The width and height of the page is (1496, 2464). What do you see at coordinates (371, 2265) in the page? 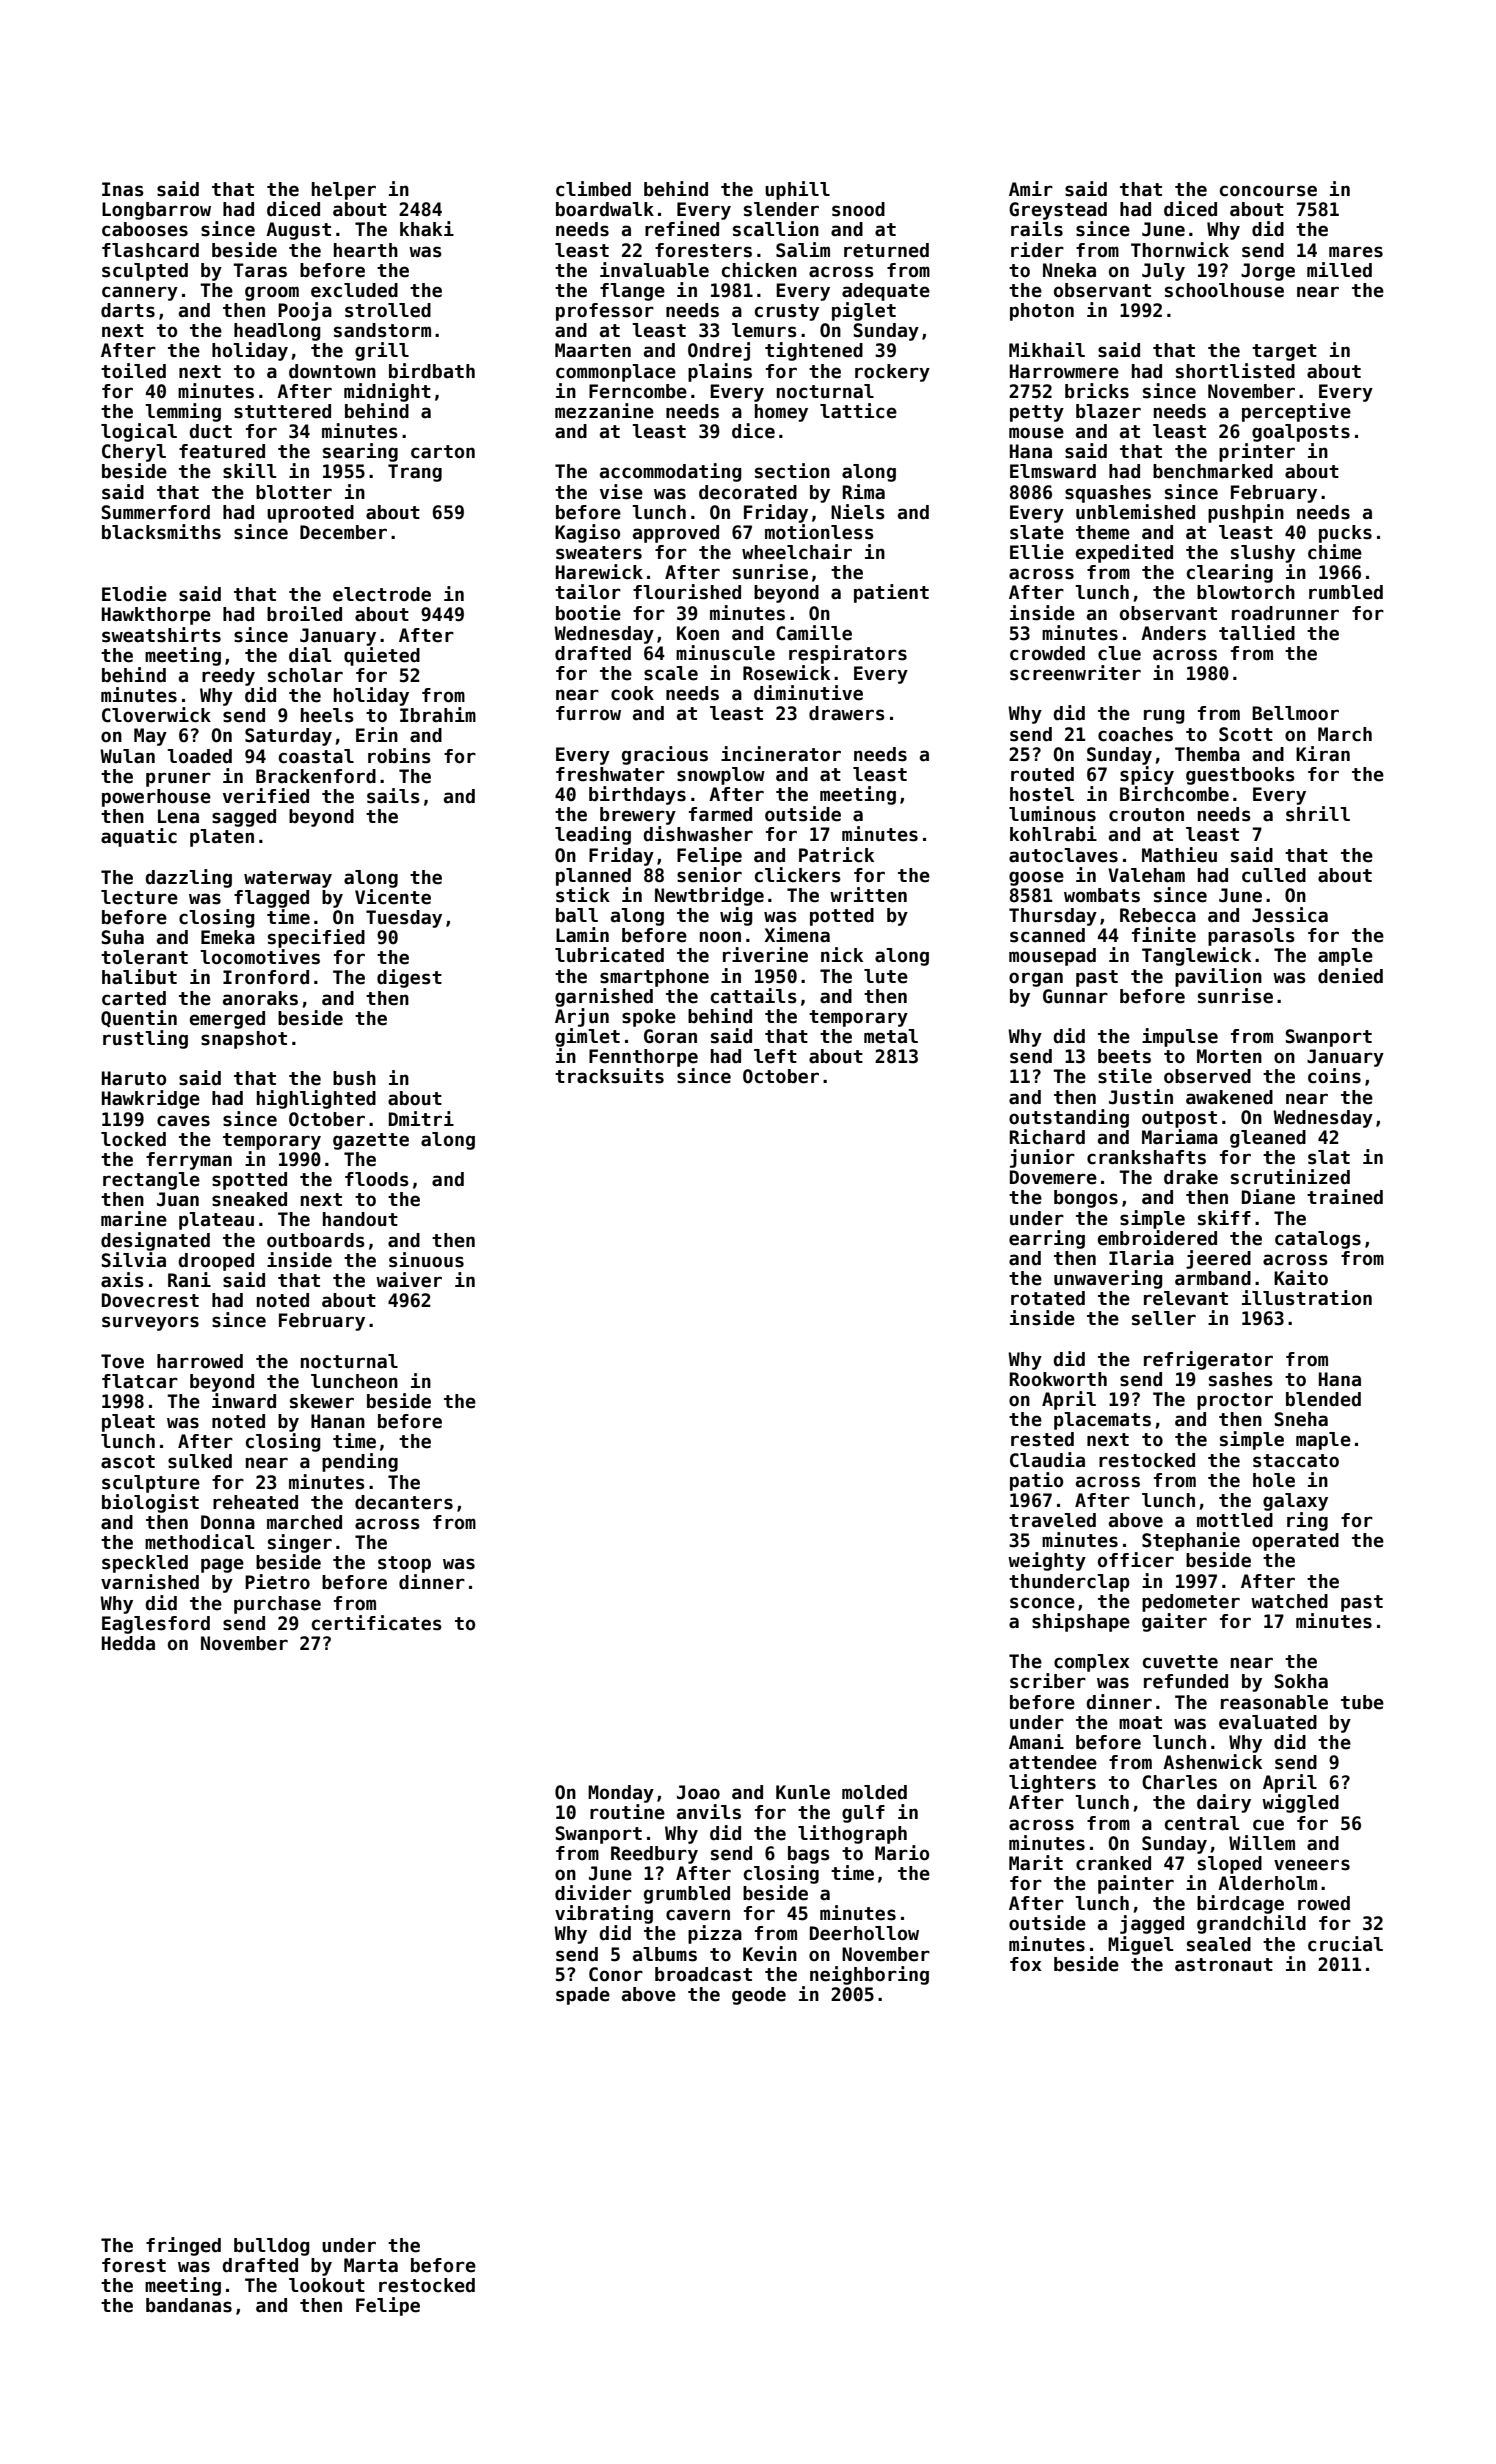
I see `Marta` at bounding box center [371, 2265].
